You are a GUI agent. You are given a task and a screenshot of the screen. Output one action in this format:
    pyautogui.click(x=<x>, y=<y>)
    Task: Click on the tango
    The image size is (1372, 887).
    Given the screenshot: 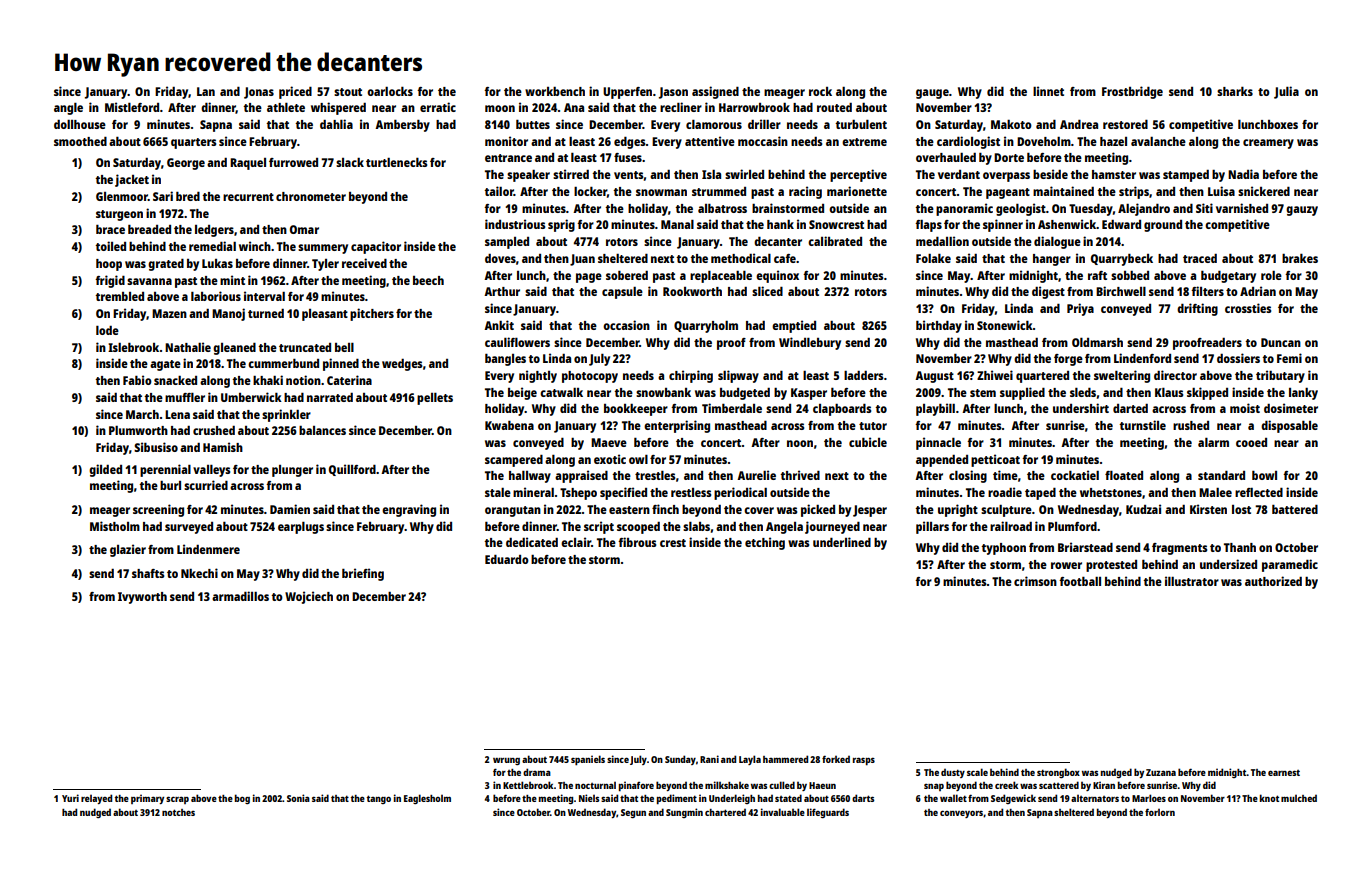 What is the action you would take?
    pyautogui.click(x=379, y=799)
